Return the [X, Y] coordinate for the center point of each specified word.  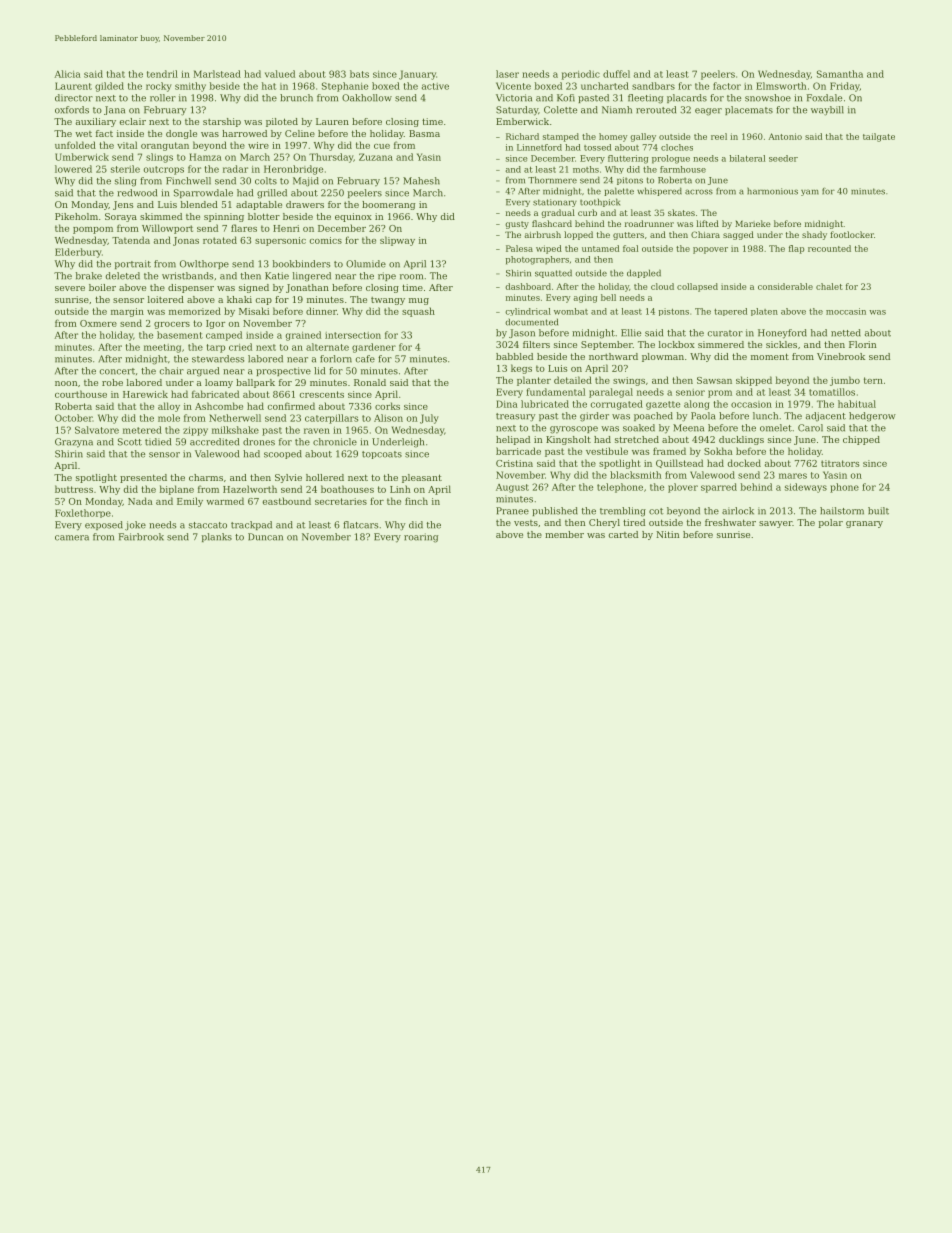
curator [725, 333]
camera [72, 538]
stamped [561, 137]
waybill [827, 111]
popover [710, 250]
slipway [397, 241]
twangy [388, 301]
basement [180, 335]
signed [254, 288]
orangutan [165, 146]
